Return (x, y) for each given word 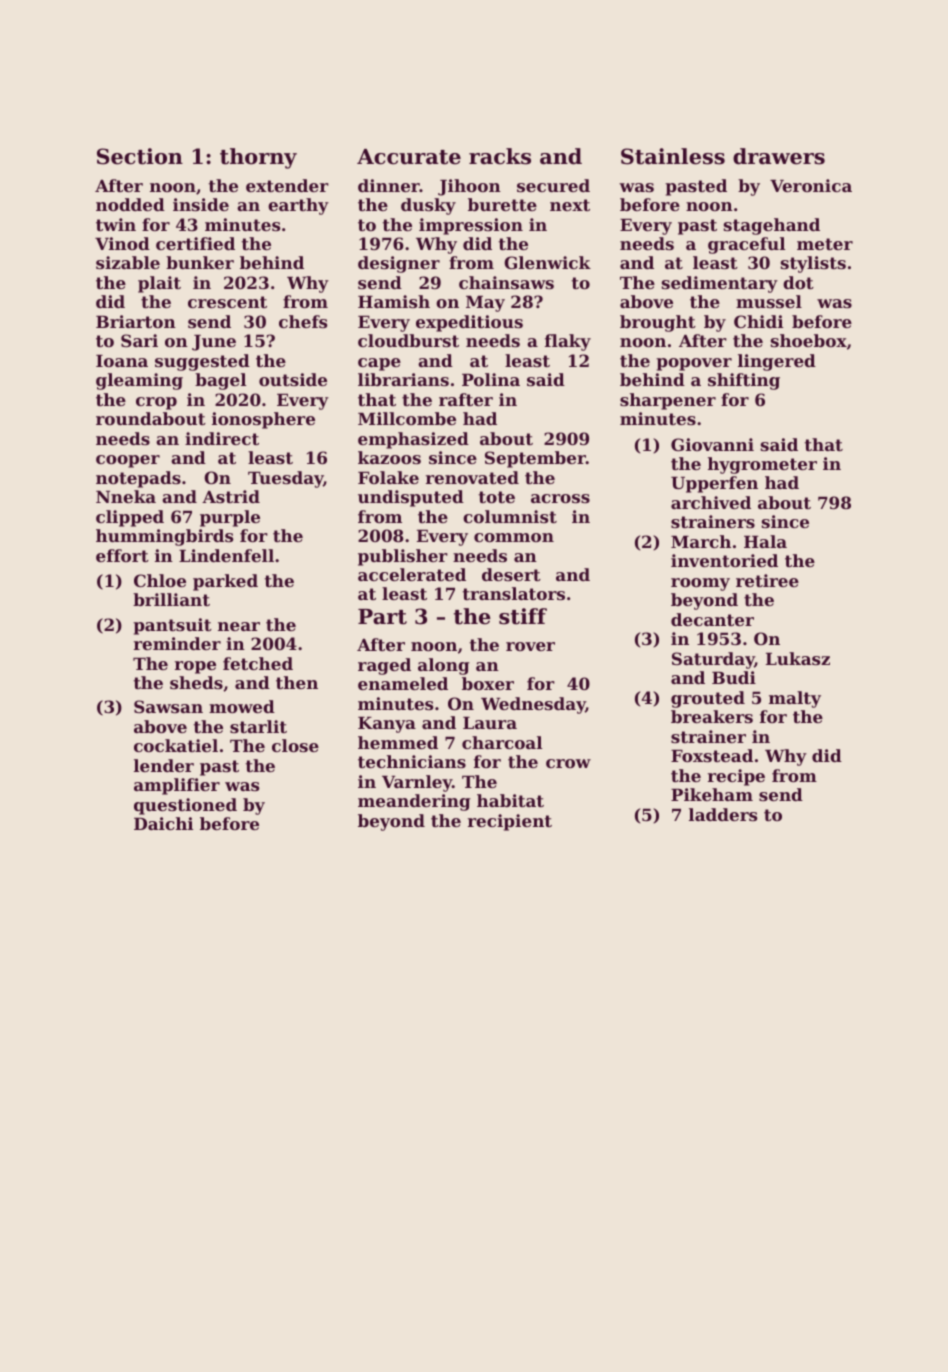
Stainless (673, 156)
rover (530, 646)
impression (471, 226)
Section (140, 156)
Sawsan (168, 706)
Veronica (811, 185)
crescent (227, 302)
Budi (734, 677)
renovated (472, 477)
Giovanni (712, 444)
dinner (389, 185)
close (295, 745)
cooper (128, 461)
